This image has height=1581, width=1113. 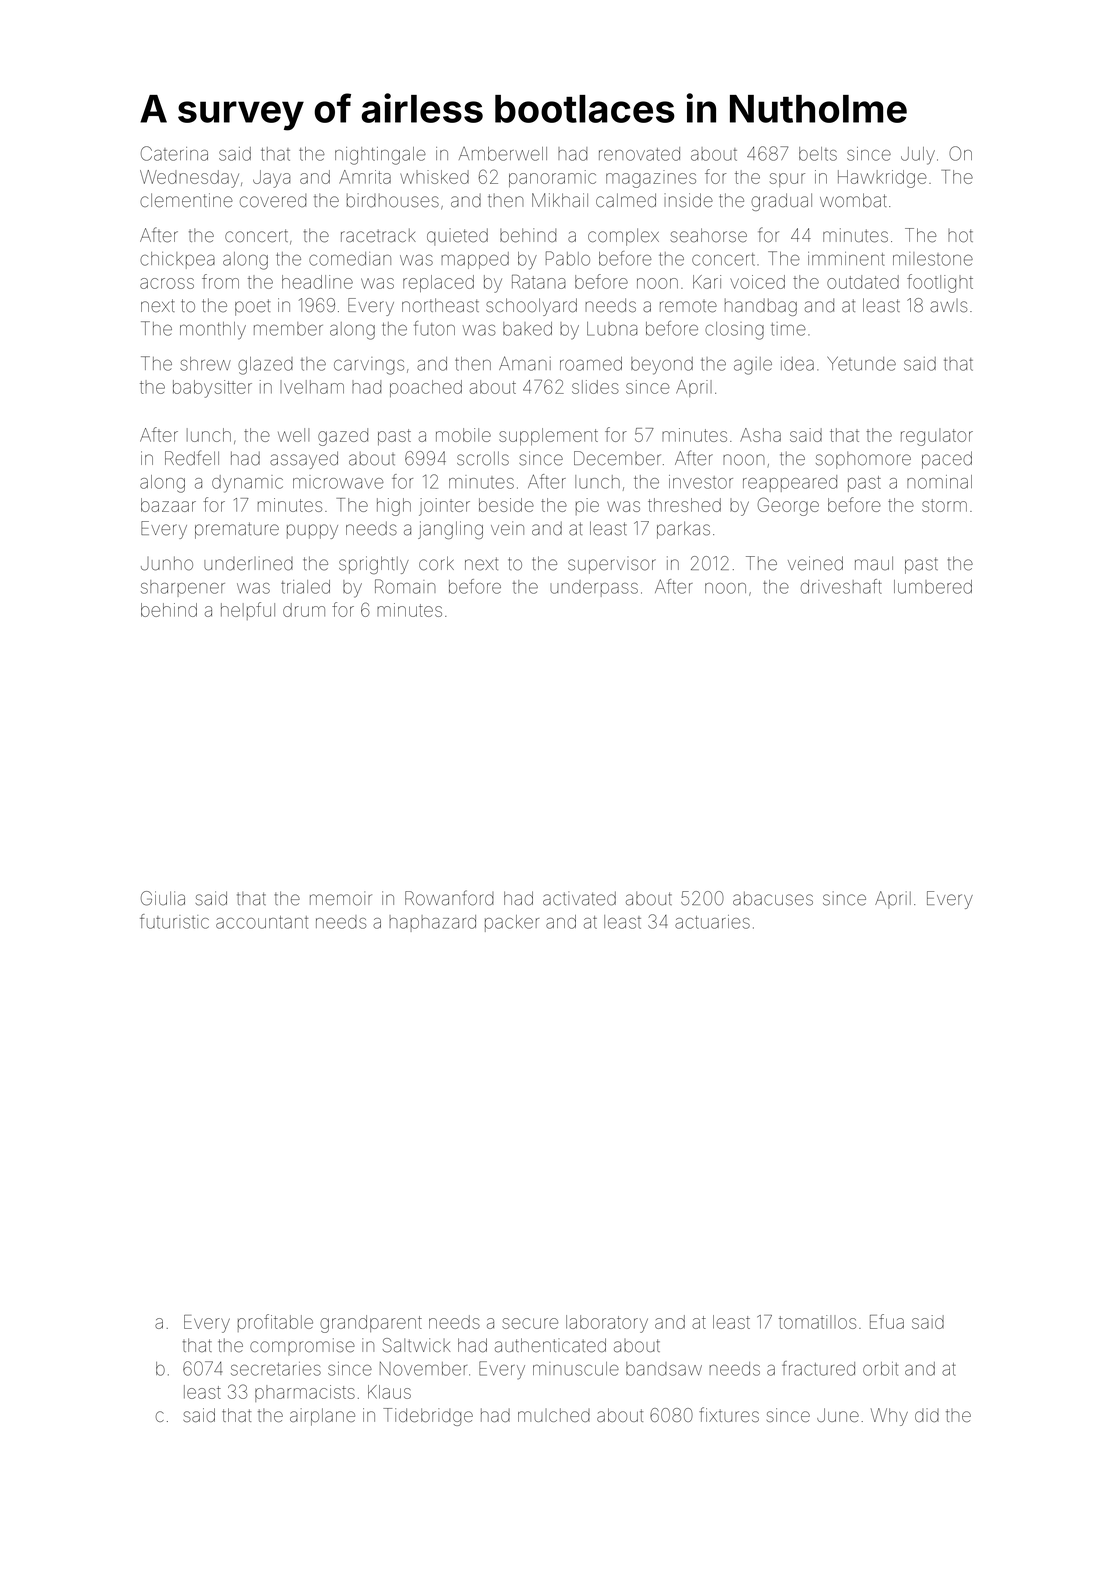 I want to click on airplane, so click(x=322, y=1417).
